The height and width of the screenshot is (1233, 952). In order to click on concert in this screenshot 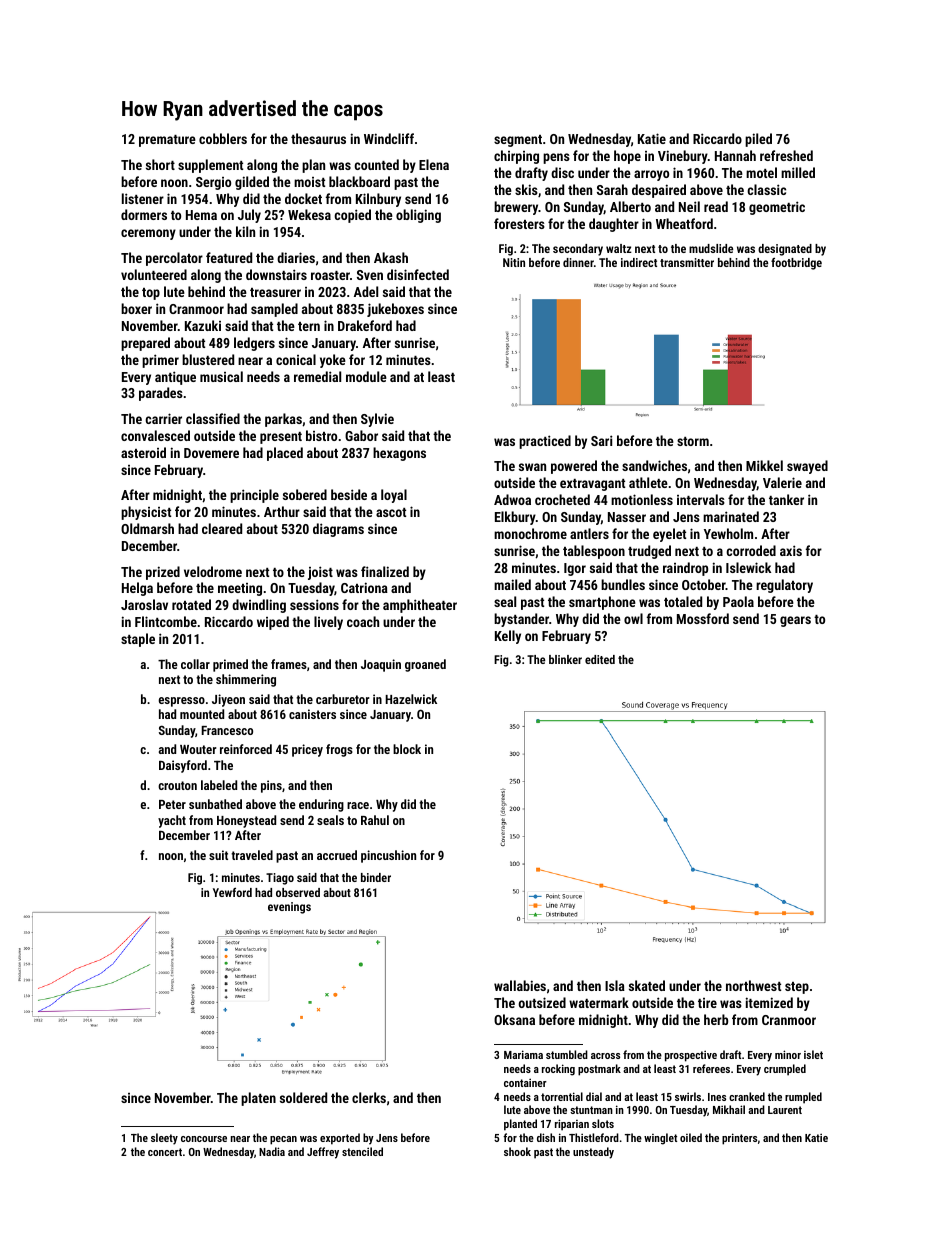, I will do `click(165, 1152)`.
